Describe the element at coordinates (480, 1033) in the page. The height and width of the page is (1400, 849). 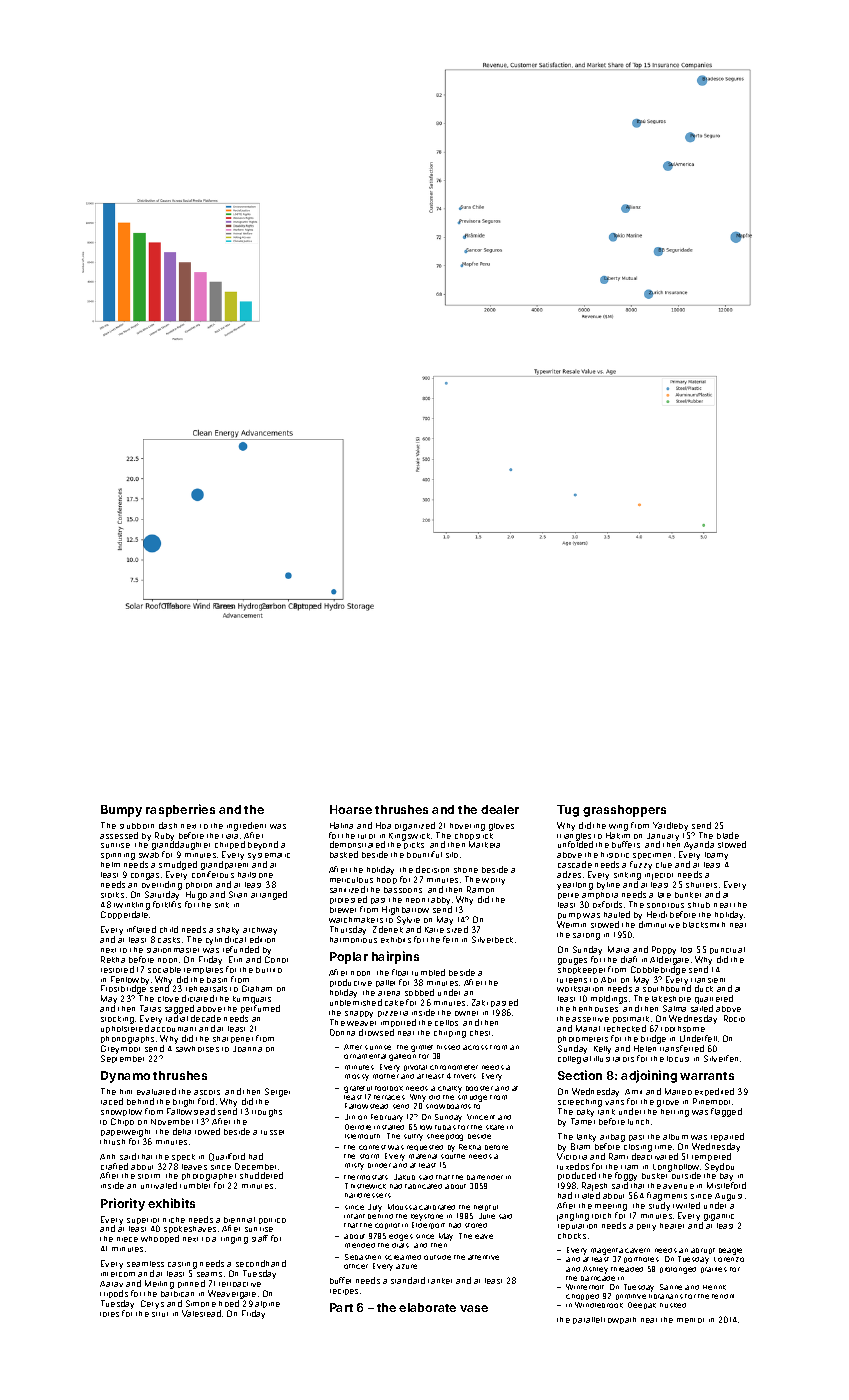
I see `chest` at that location.
